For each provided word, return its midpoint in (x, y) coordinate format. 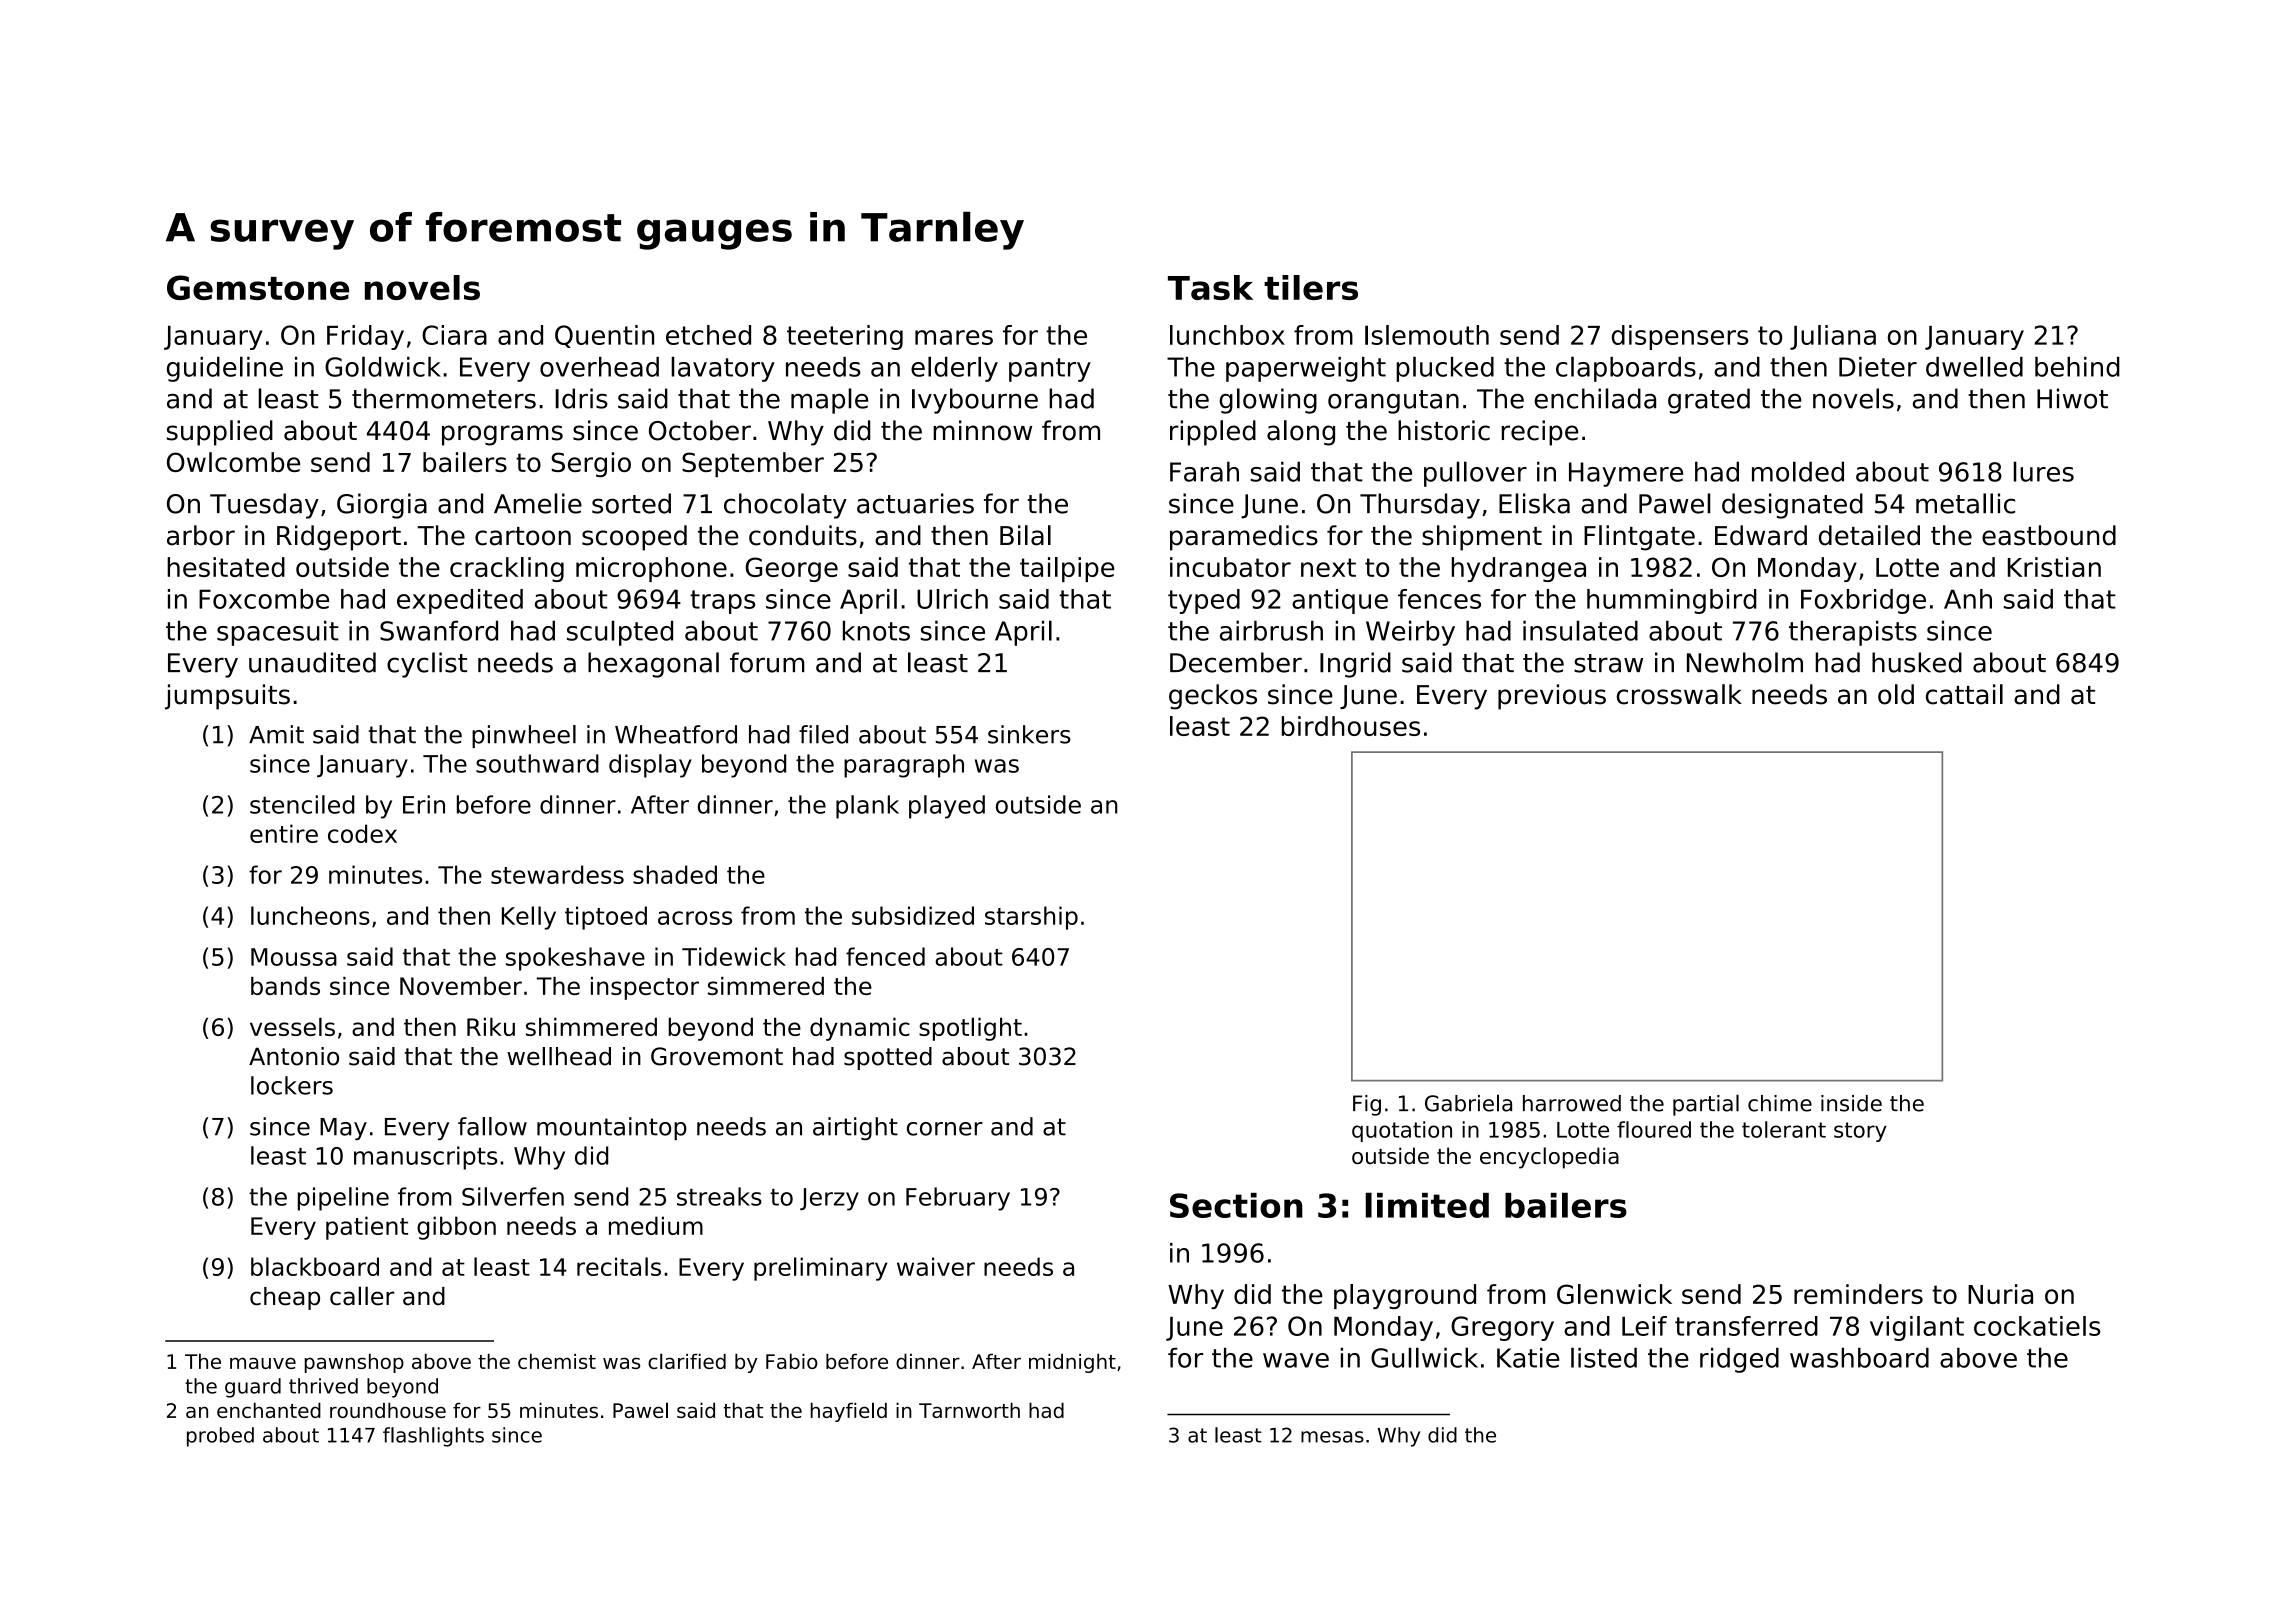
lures (2043, 471)
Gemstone (258, 287)
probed (220, 1437)
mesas (1332, 1437)
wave (1296, 1360)
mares (954, 337)
